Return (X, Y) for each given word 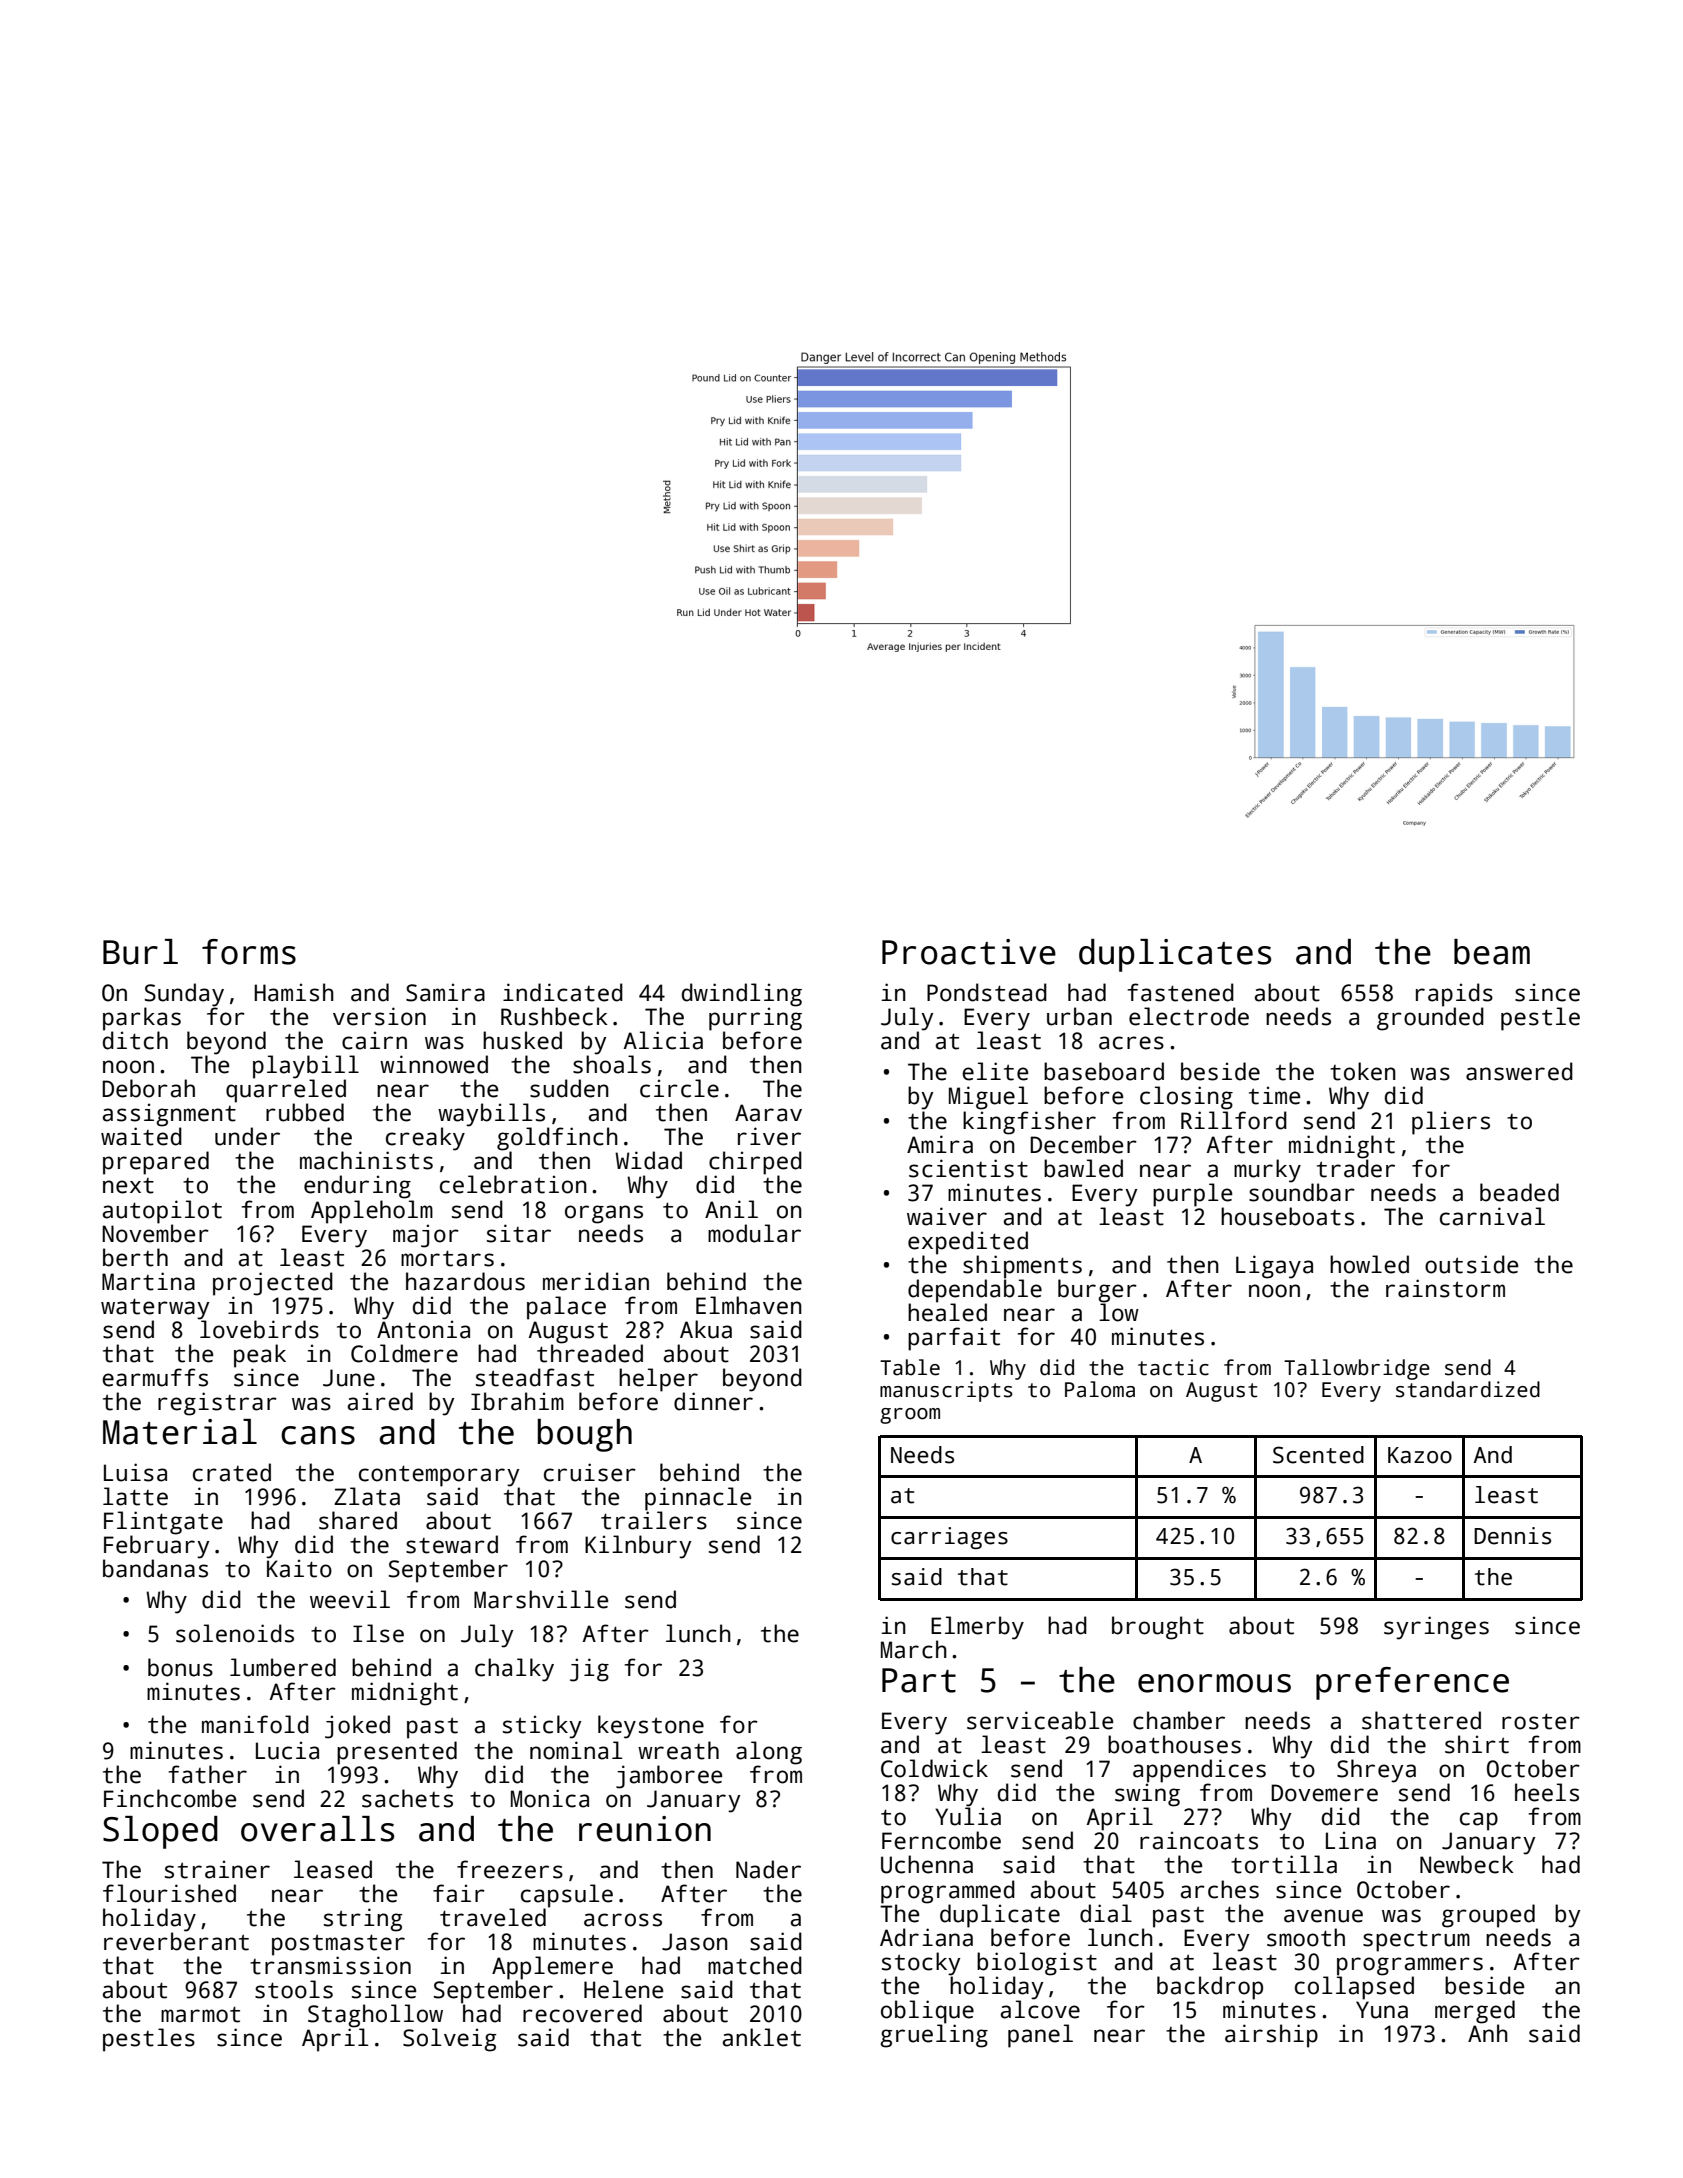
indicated (563, 992)
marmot (200, 2014)
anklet (762, 2037)
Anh (1488, 2033)
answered (1519, 1071)
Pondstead (987, 992)
